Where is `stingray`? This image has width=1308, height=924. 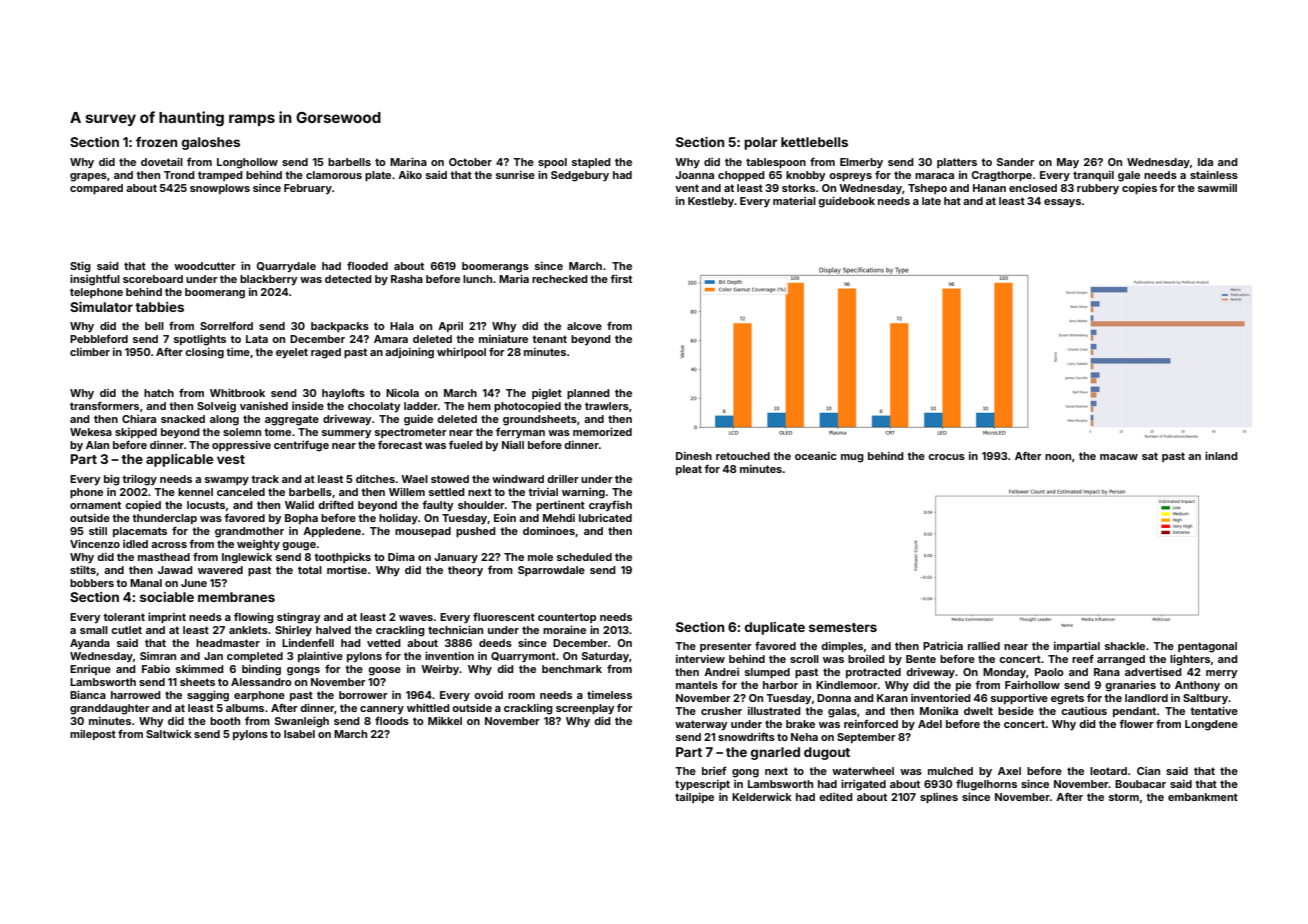 stingray is located at coordinates (299, 618).
